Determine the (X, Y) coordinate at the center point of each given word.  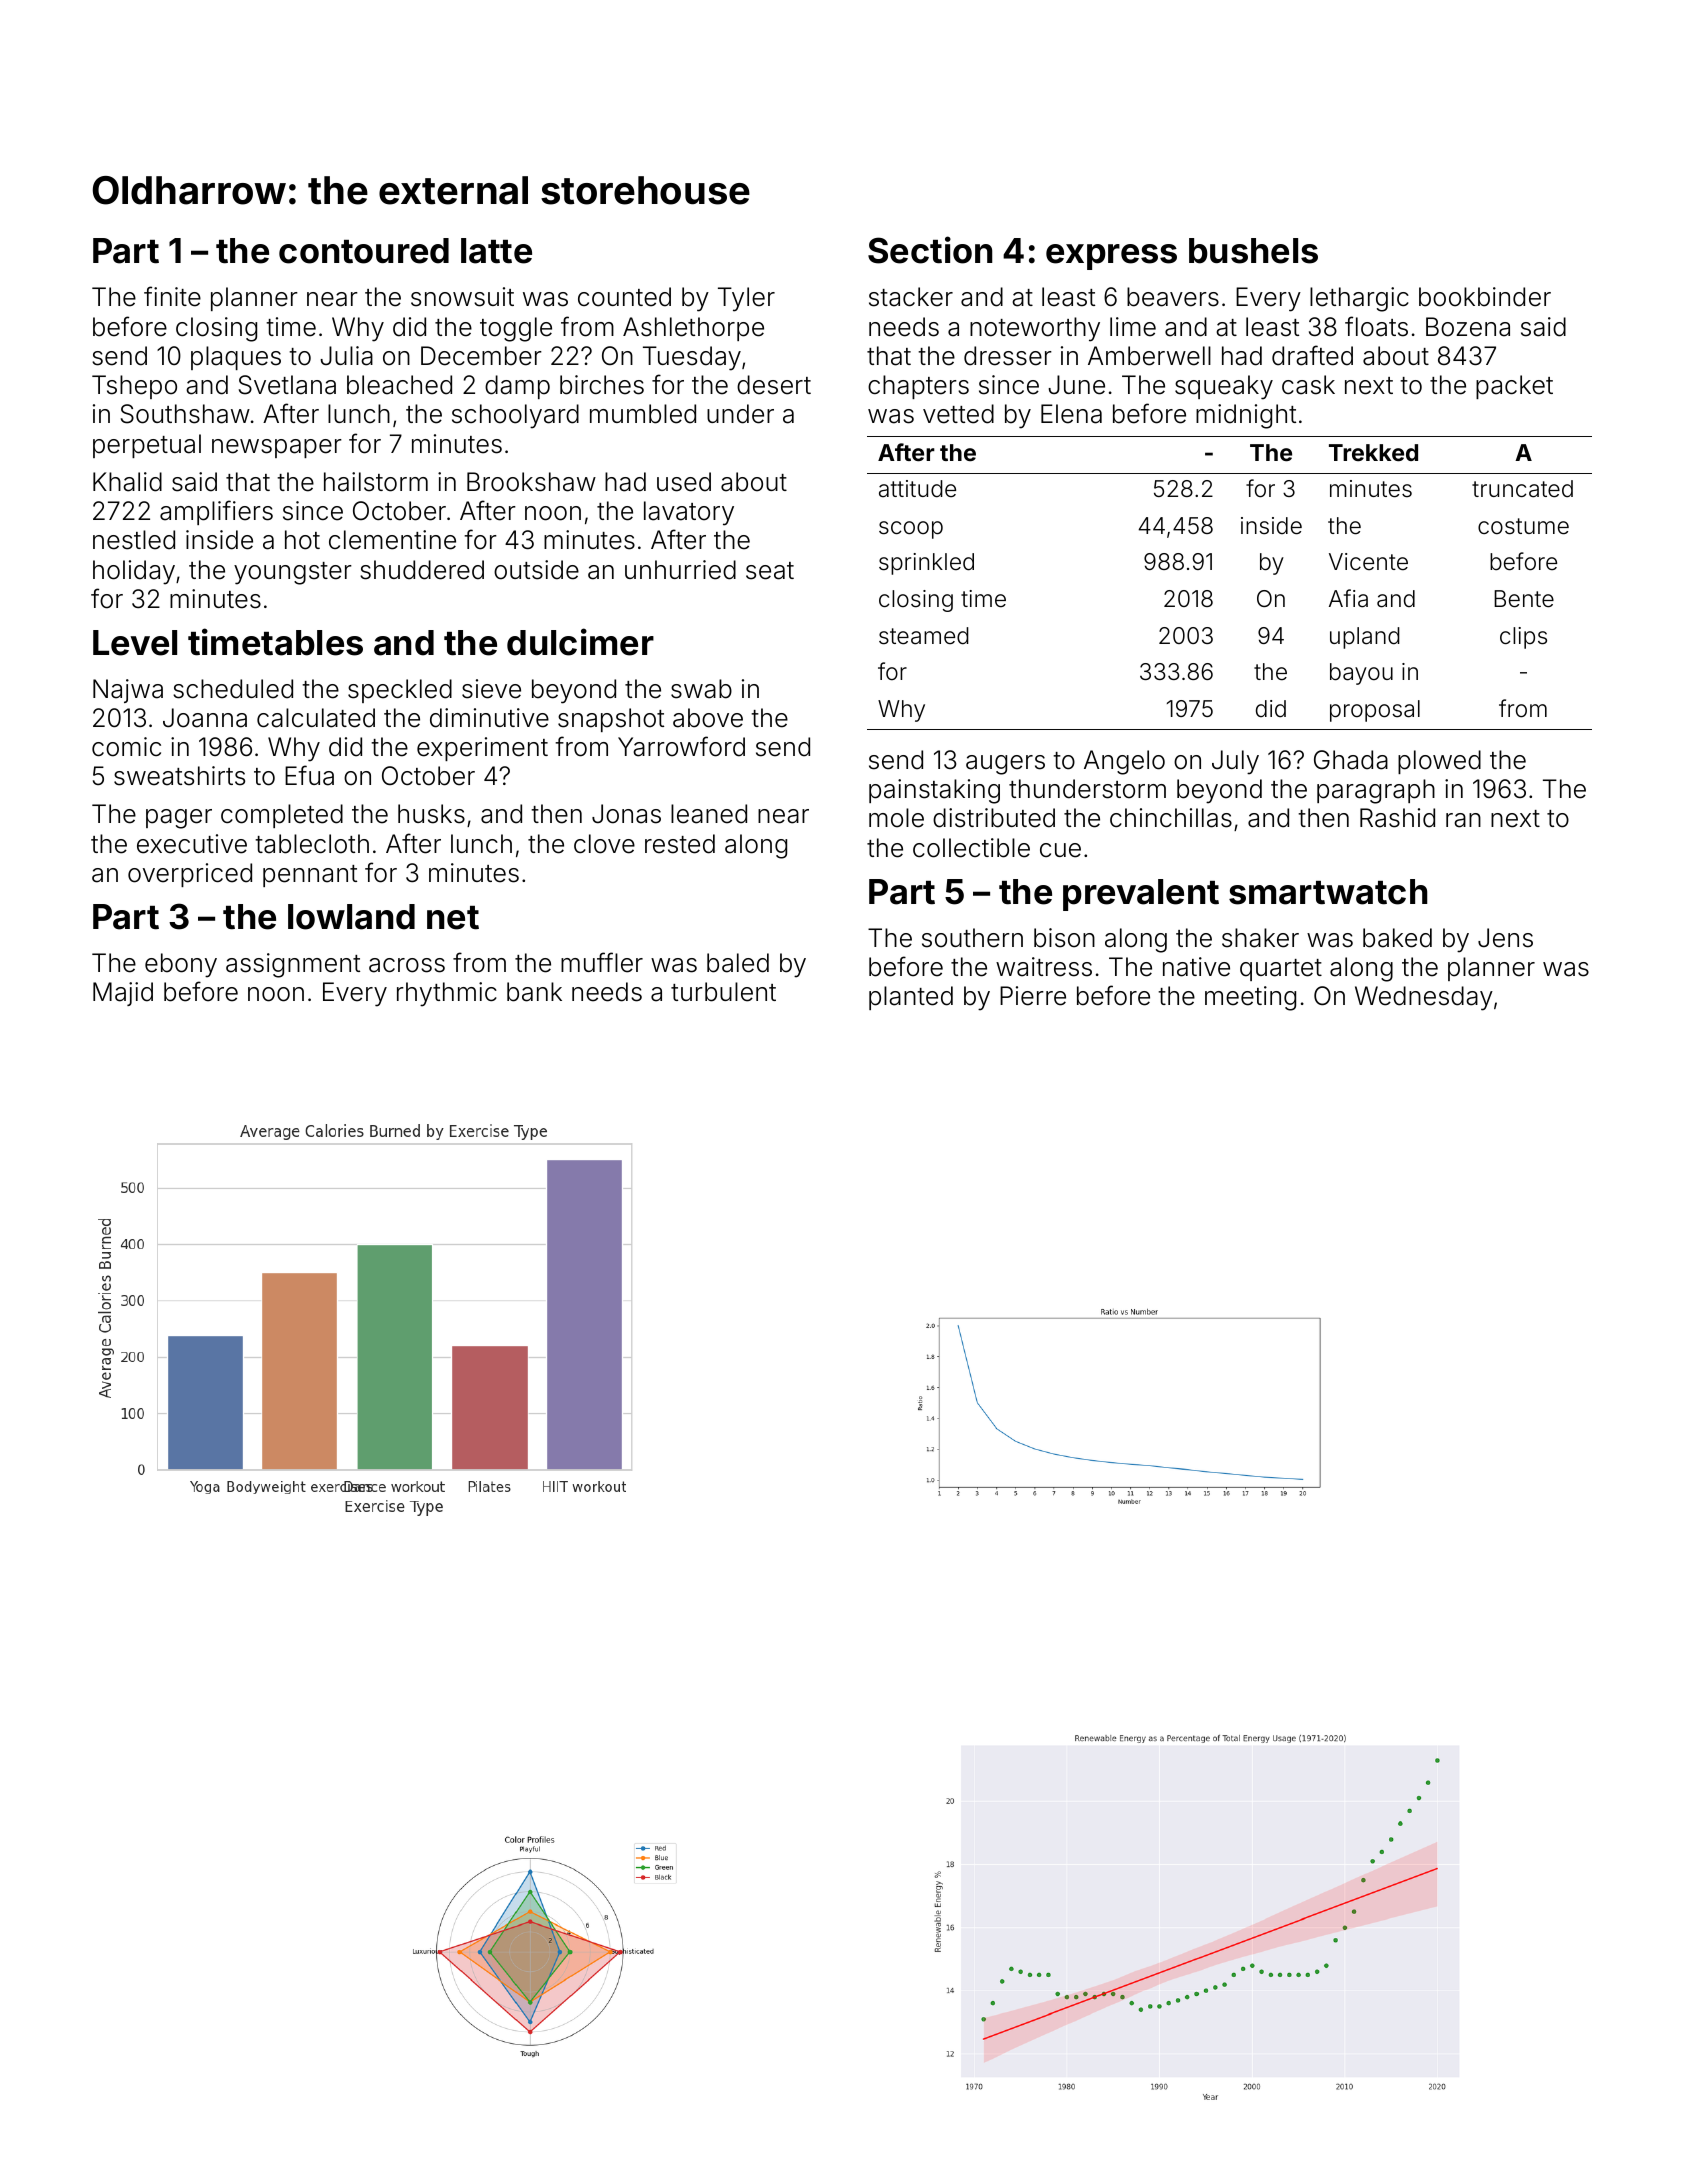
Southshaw (185, 414)
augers (1005, 765)
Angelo (1124, 762)
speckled (400, 691)
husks (431, 814)
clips (1523, 638)
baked (1397, 938)
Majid (123, 994)
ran (1463, 820)
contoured (364, 251)
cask (1308, 385)
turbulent (723, 992)
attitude (917, 489)
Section (930, 250)
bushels (1253, 251)
